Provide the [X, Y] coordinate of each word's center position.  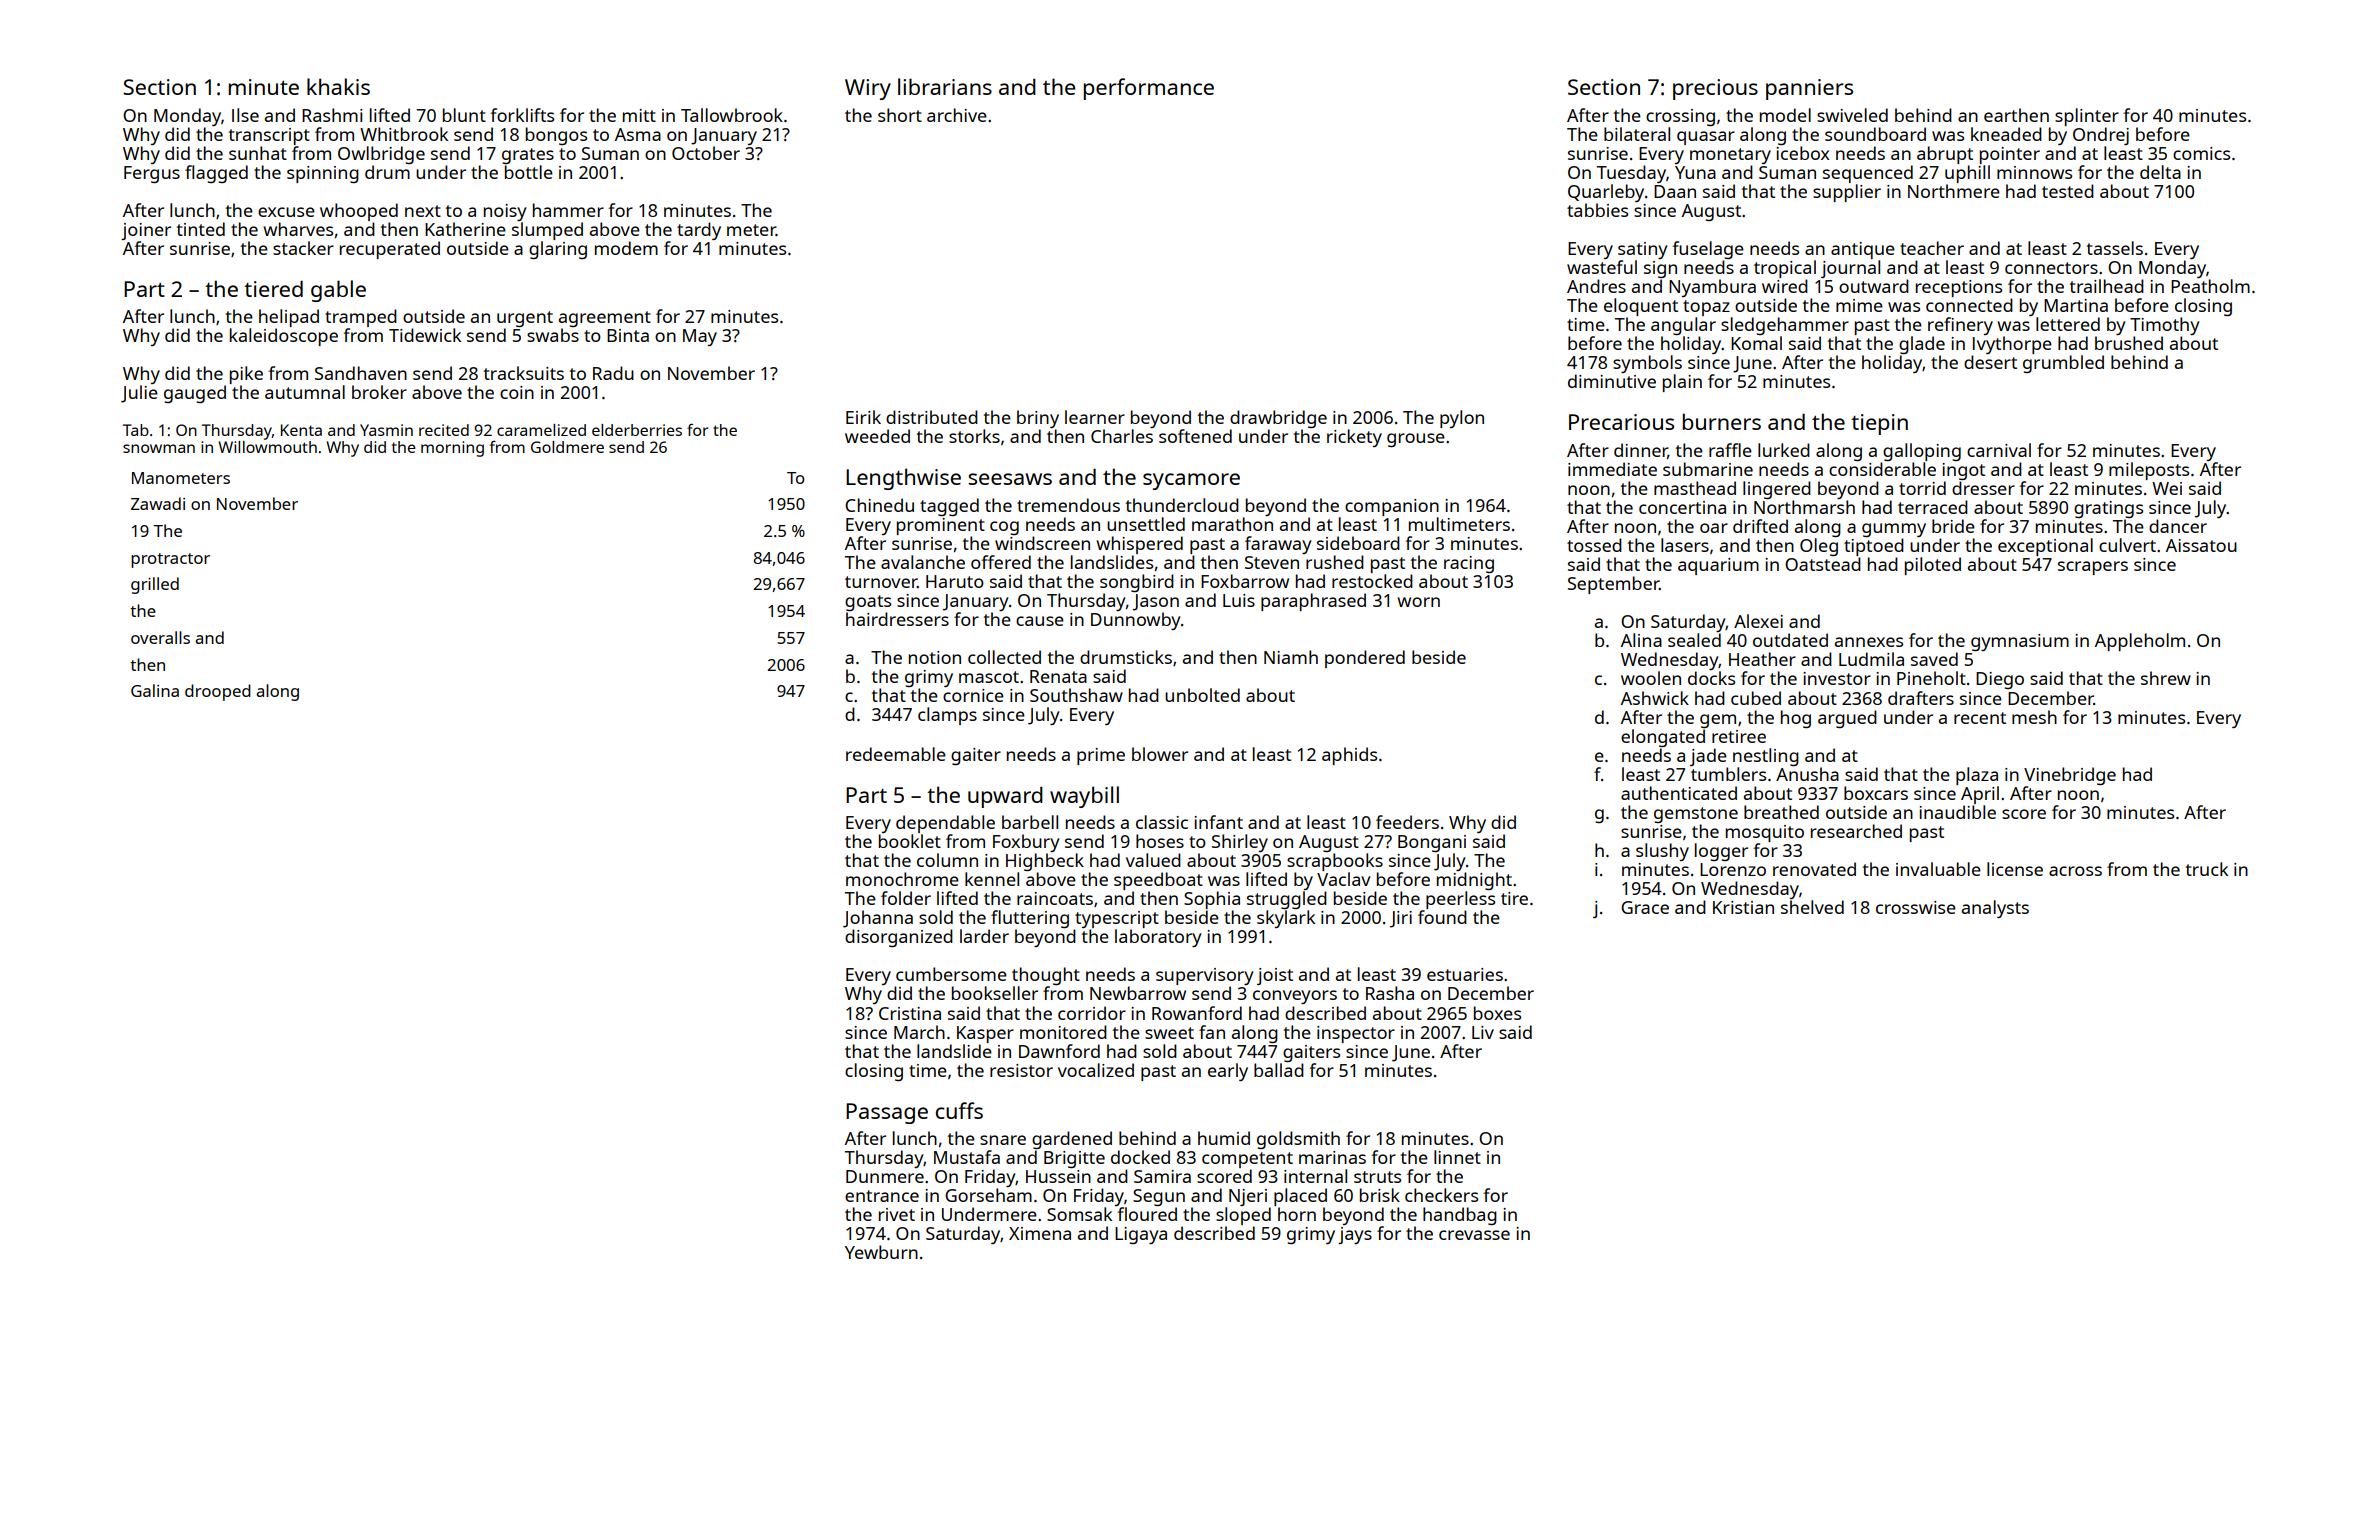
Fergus [152, 174]
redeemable [896, 754]
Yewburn [881, 1252]
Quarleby [1606, 193]
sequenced [1868, 174]
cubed [1756, 698]
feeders [1407, 822]
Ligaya [1141, 1235]
